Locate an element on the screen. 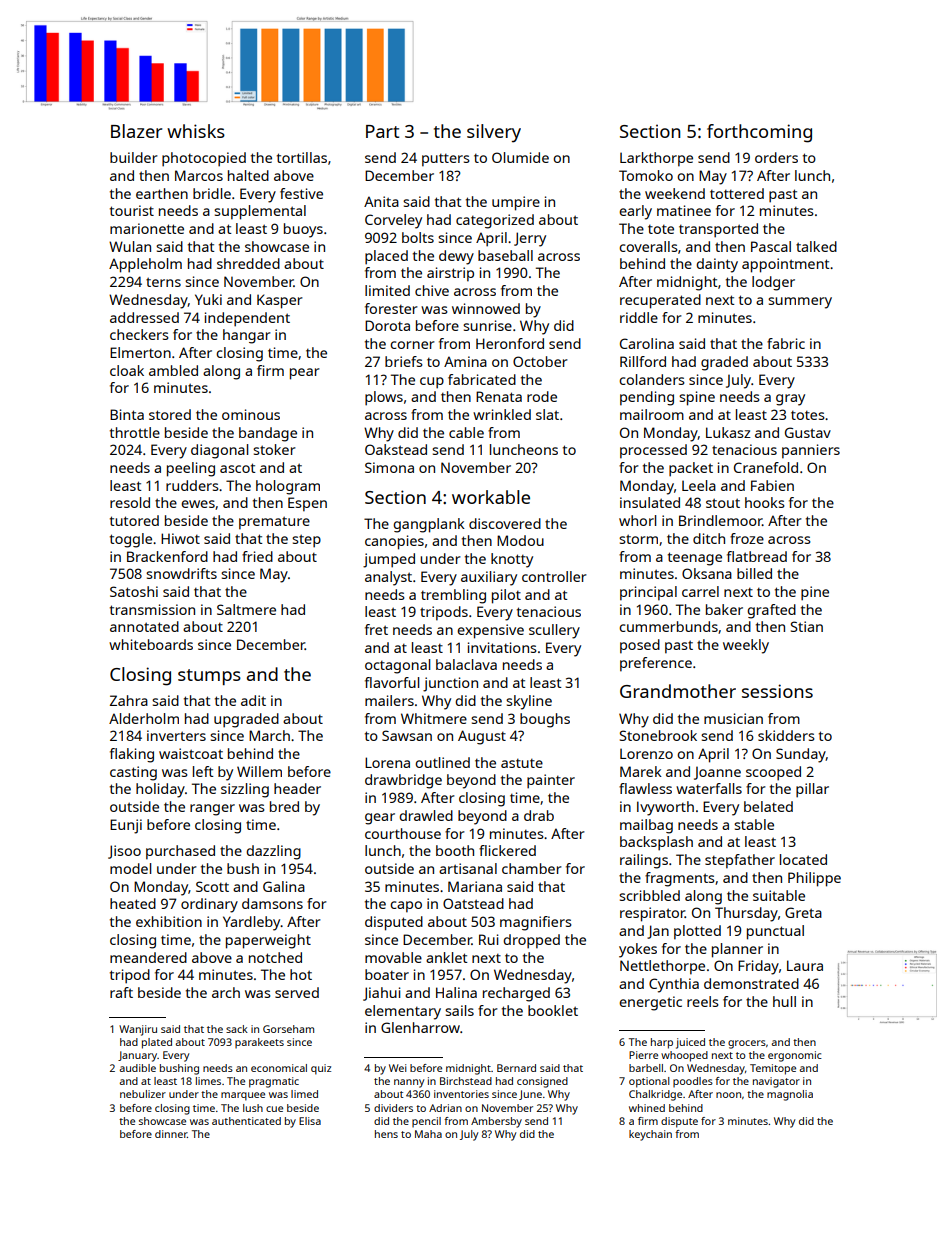  Heronford is located at coordinates (510, 343).
